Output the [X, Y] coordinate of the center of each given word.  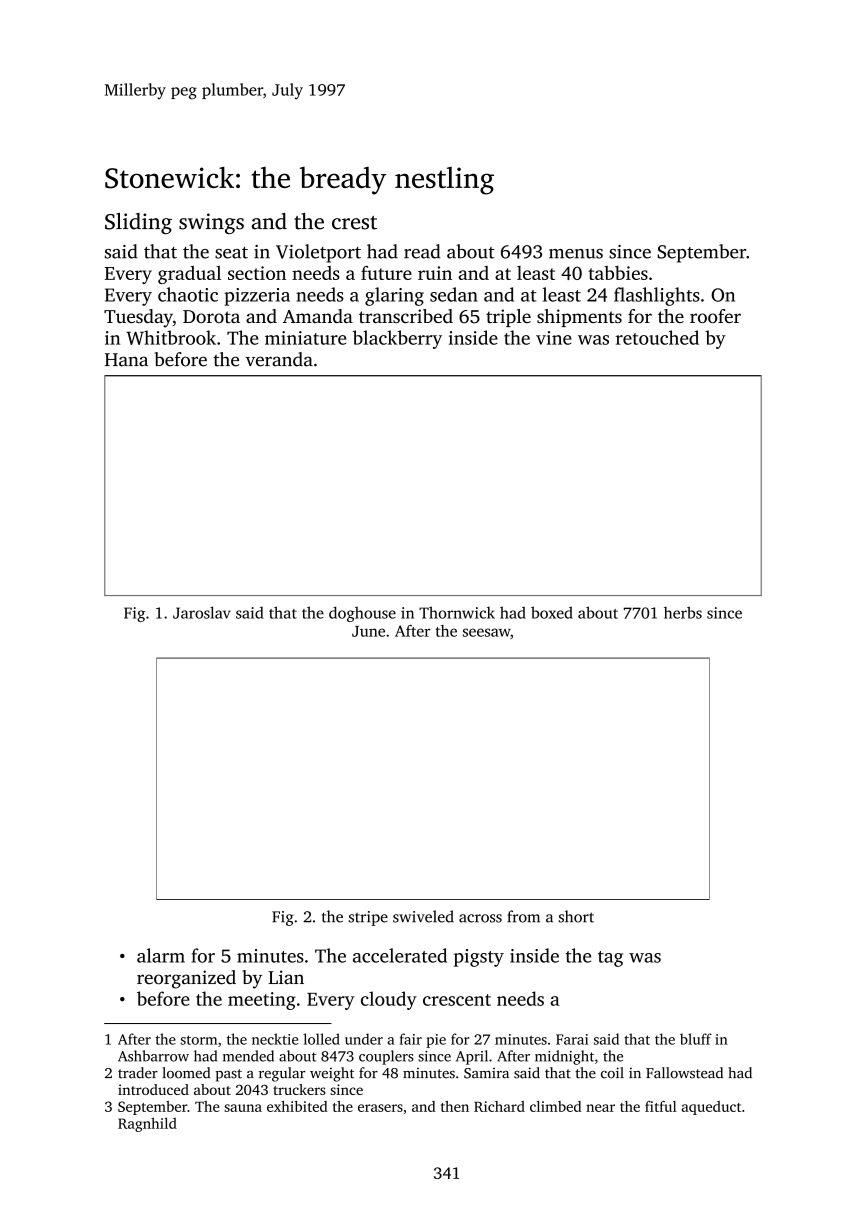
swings [211, 223]
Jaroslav [202, 612]
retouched [657, 337]
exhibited [297, 1106]
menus [576, 254]
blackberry [397, 339]
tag [610, 959]
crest [354, 223]
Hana [126, 360]
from [523, 916]
